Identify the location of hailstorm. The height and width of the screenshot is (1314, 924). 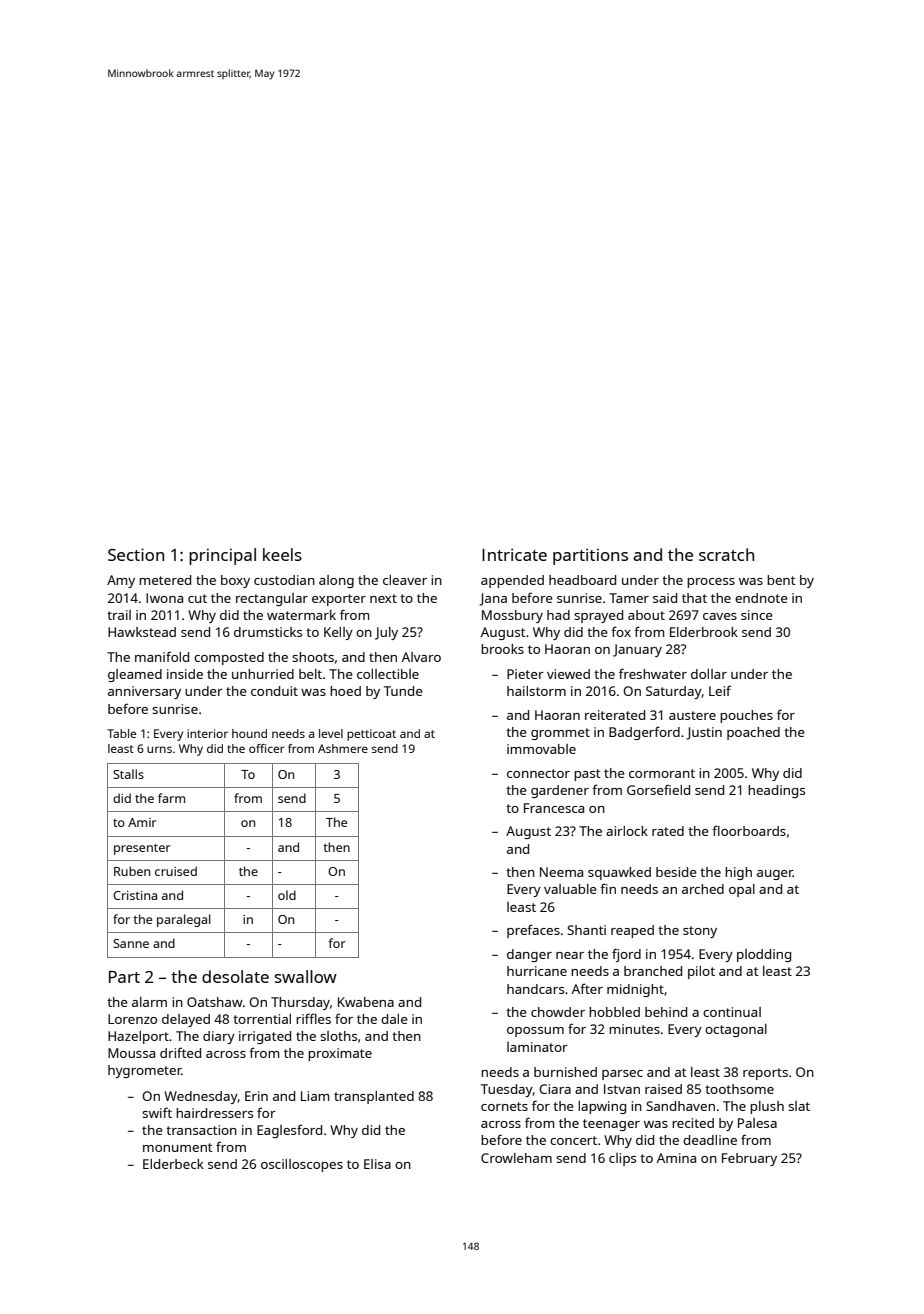
(536, 691).
